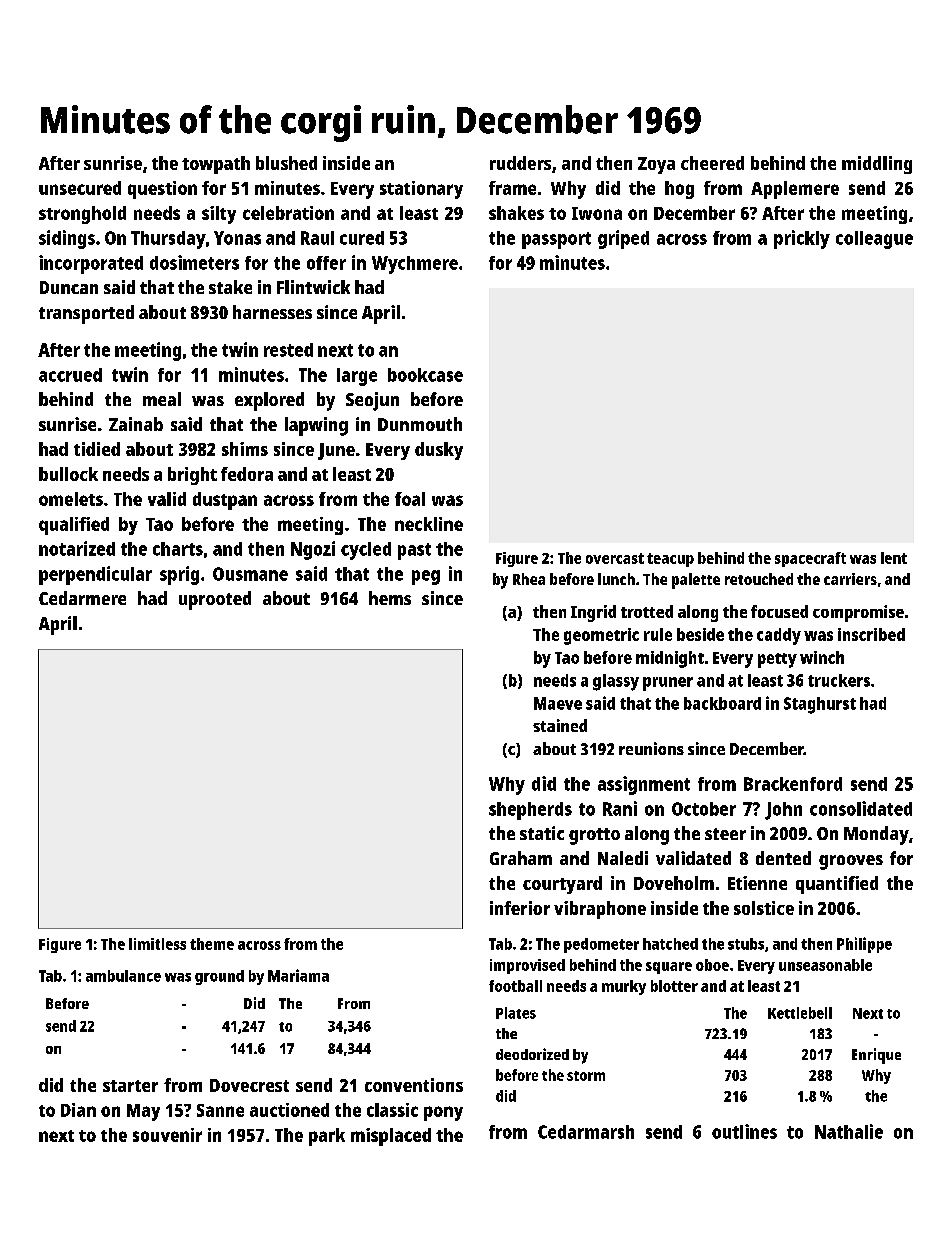 The image size is (952, 1233). What do you see at coordinates (157, 944) in the screenshot?
I see `limitless` at bounding box center [157, 944].
